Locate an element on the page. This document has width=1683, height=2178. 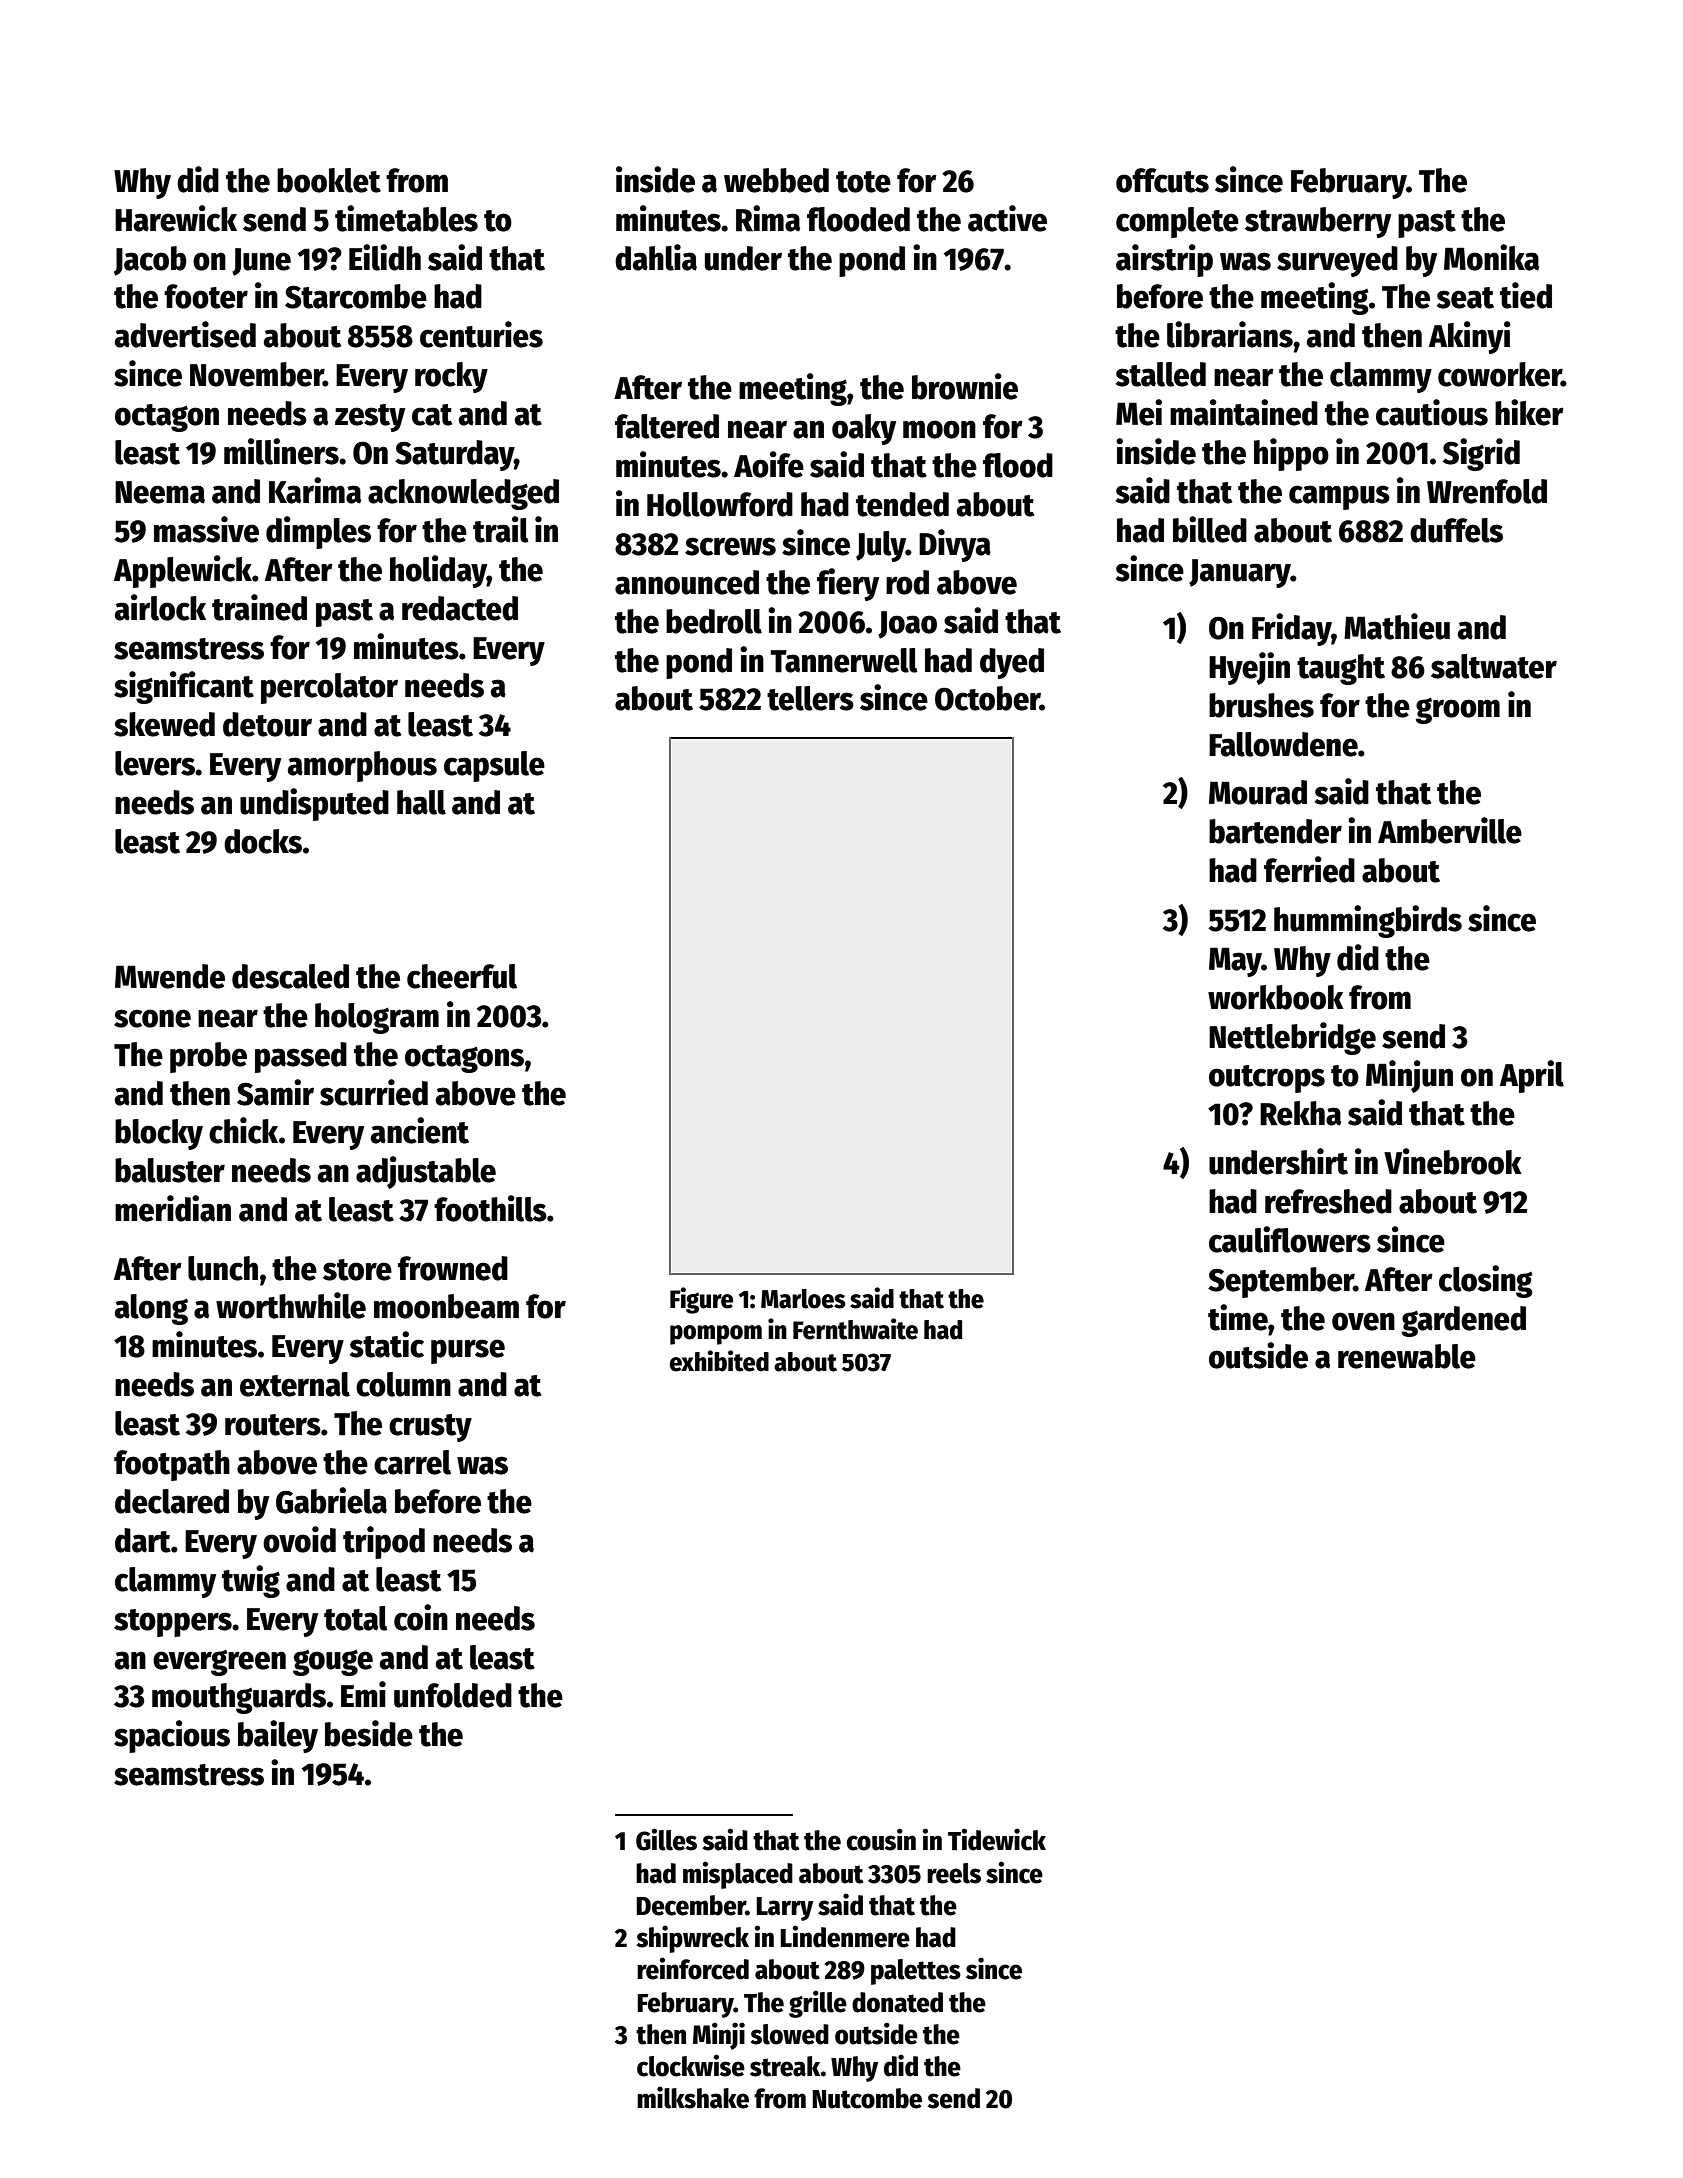
faltered is located at coordinates (667, 426).
